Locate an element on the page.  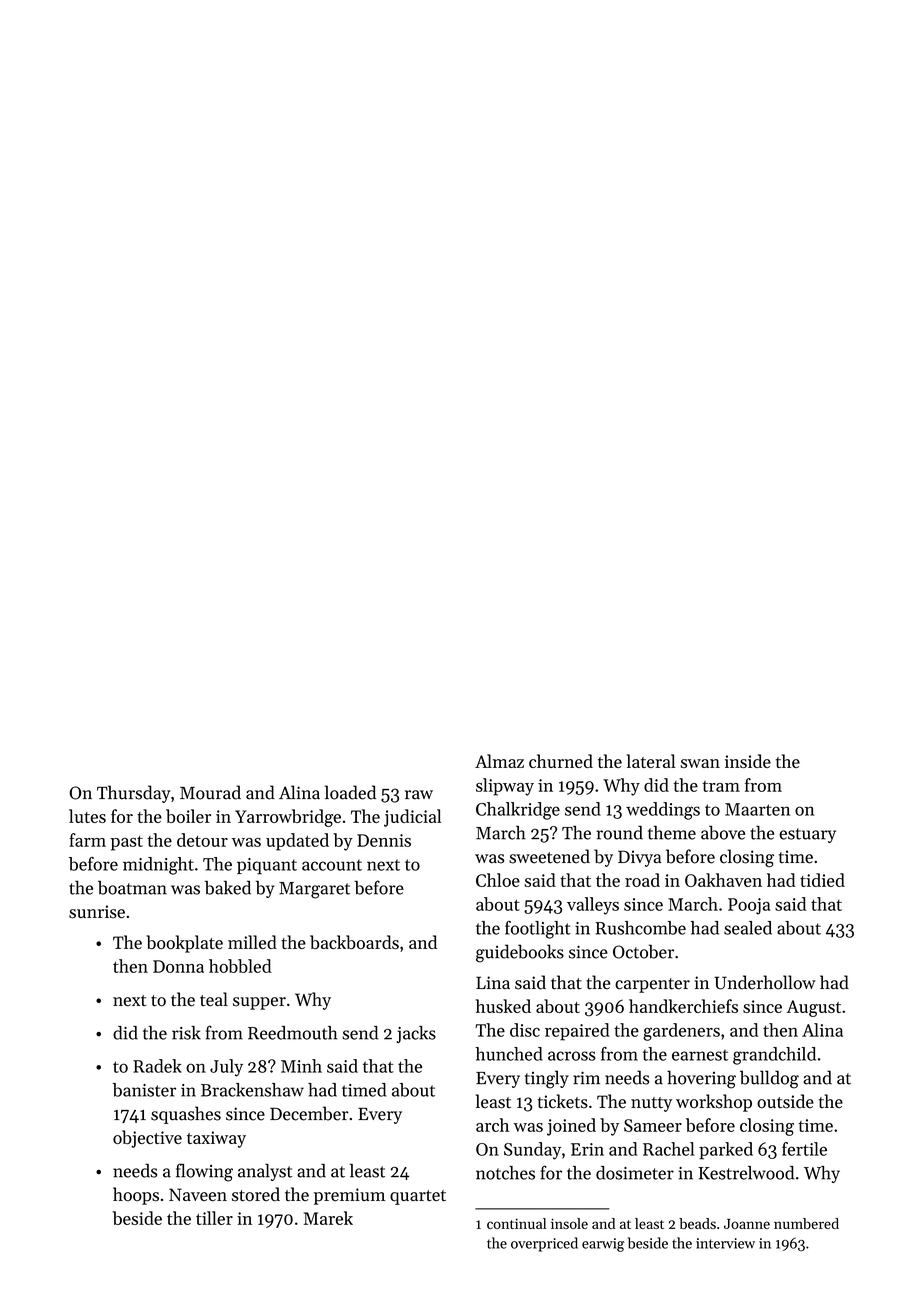
loaded is located at coordinates (350, 792).
